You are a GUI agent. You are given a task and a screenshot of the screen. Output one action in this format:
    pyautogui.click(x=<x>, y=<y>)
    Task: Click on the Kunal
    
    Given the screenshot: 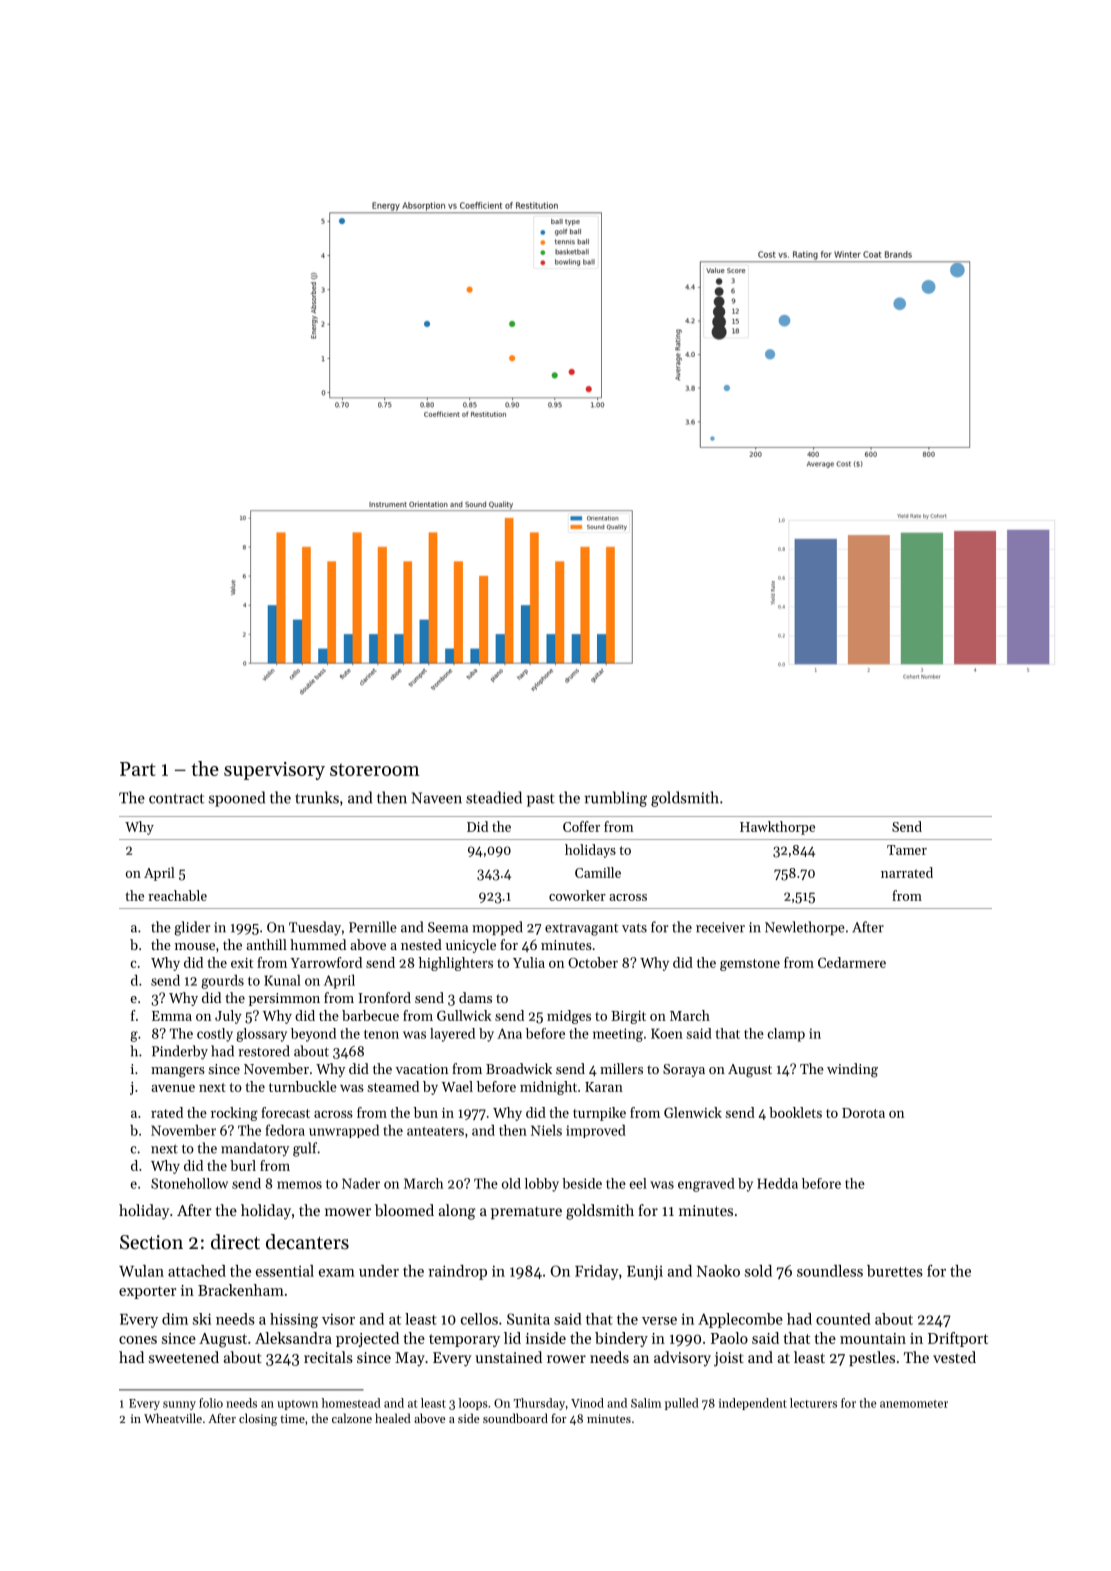 What is the action you would take?
    pyautogui.click(x=282, y=980)
